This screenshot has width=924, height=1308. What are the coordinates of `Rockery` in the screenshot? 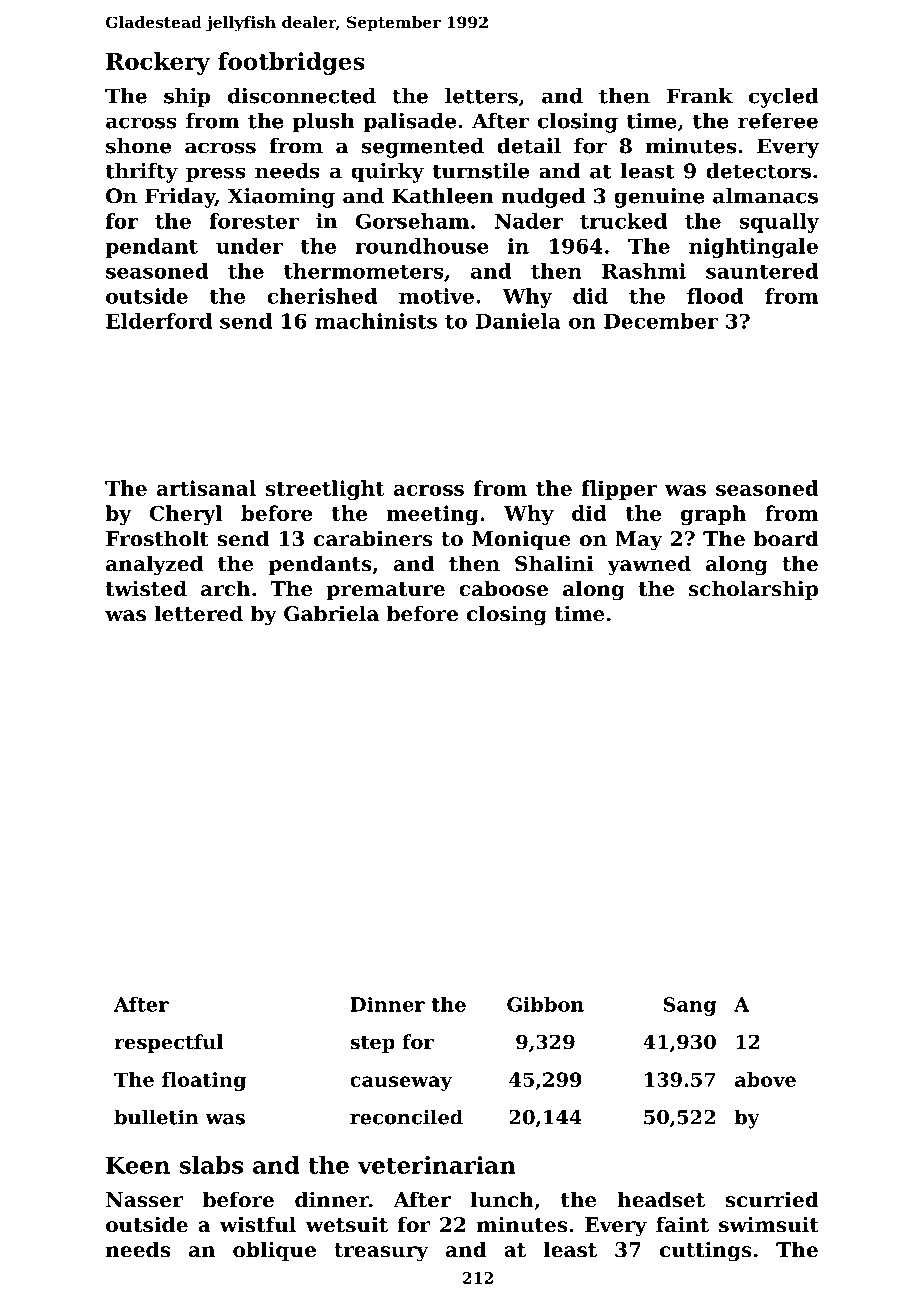 It's located at (158, 63).
